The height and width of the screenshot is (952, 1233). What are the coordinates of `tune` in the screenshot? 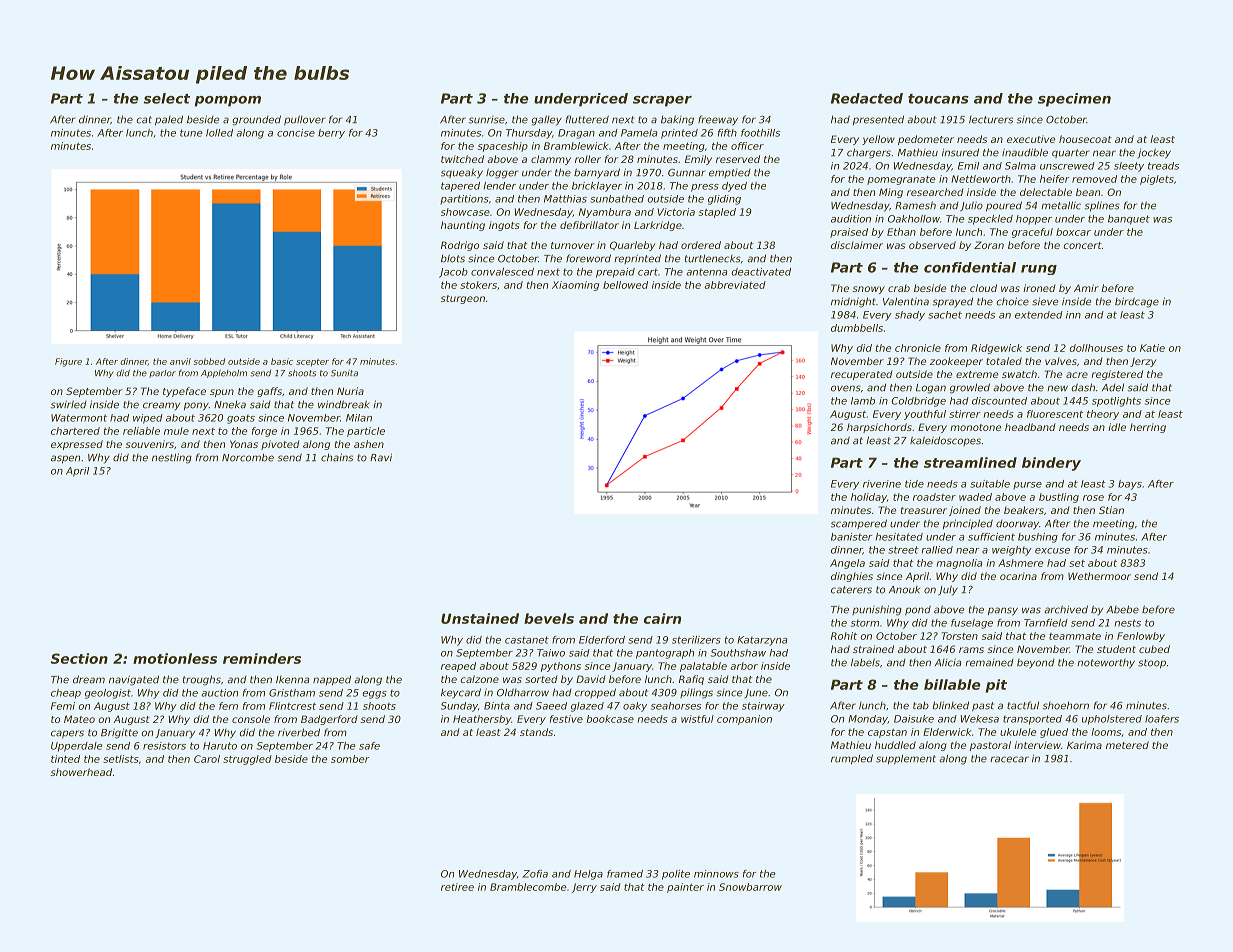 It's located at (191, 133).
